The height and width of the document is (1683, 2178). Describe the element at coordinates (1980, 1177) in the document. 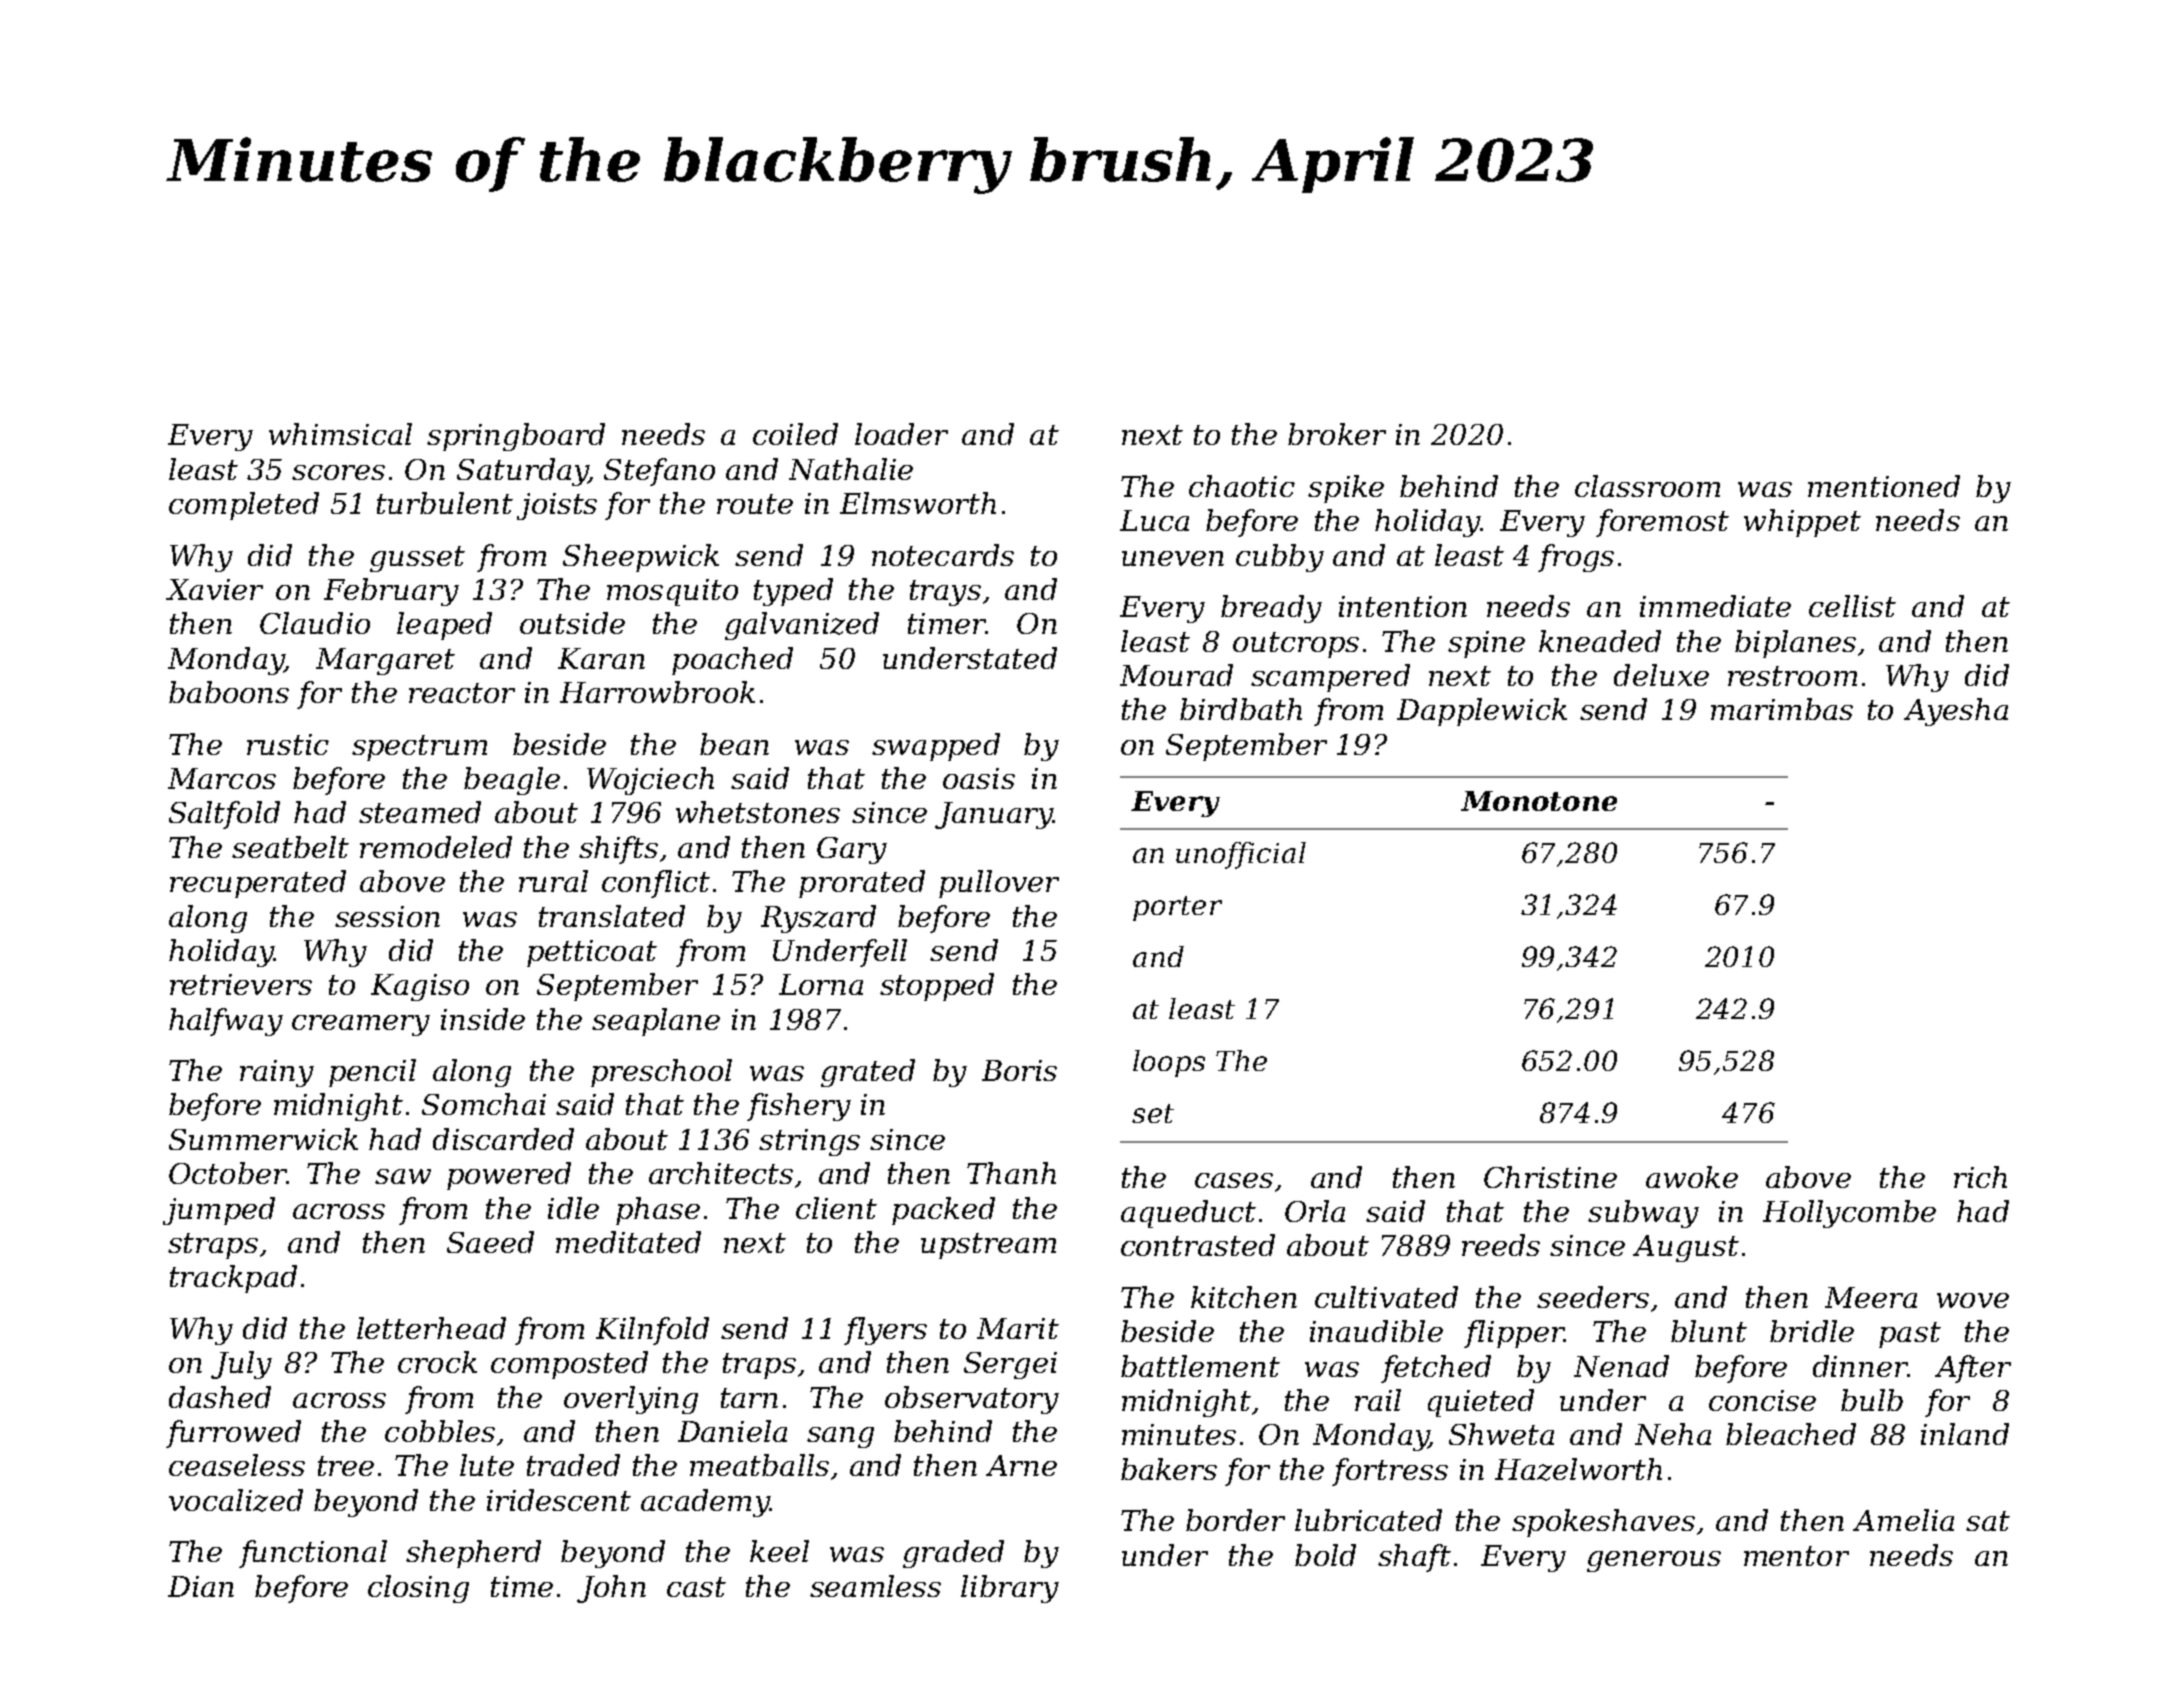

I see `rich` at that location.
